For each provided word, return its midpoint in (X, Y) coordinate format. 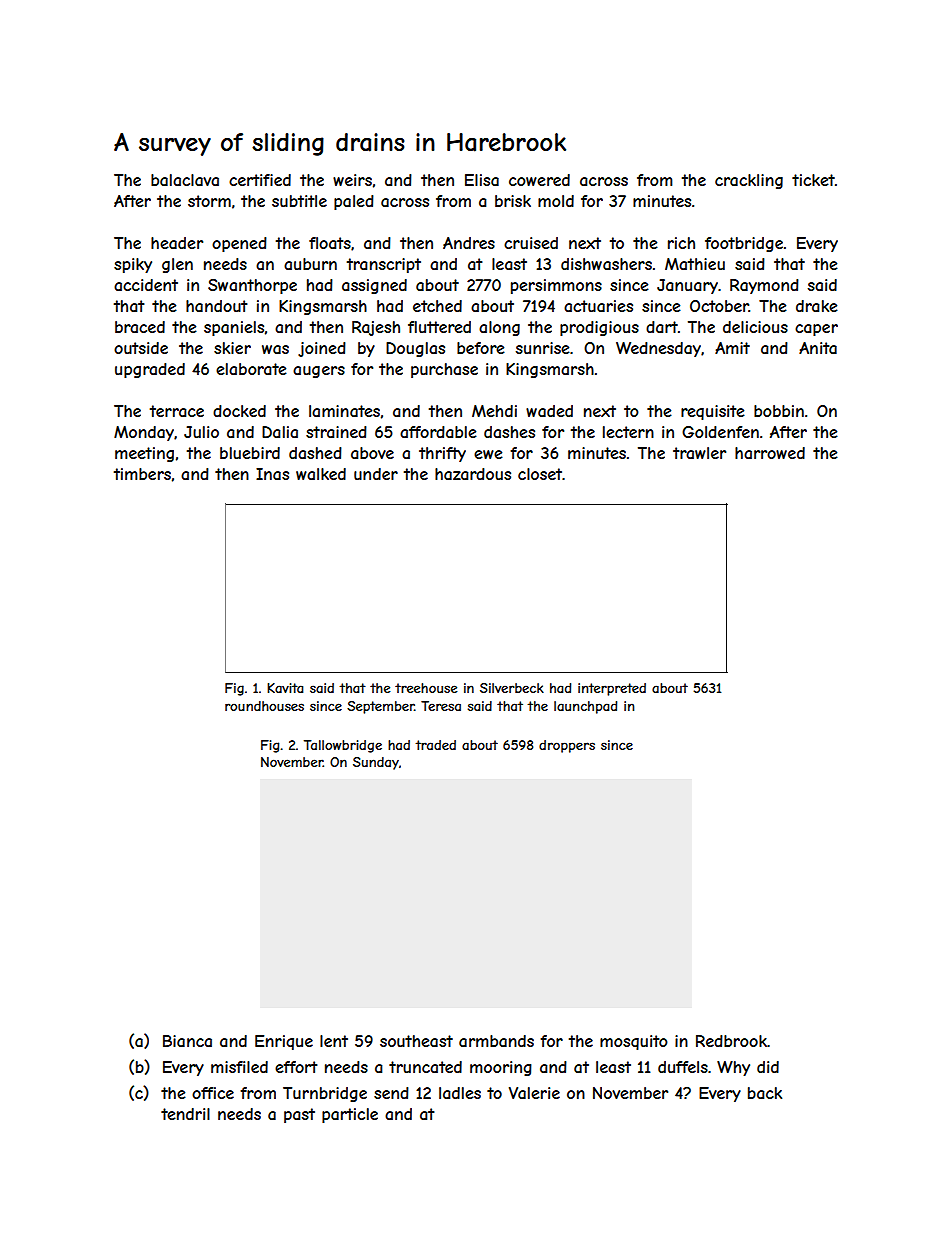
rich (681, 243)
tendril (185, 1114)
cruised (531, 243)
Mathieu (695, 264)
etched (437, 306)
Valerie (534, 1093)
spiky (133, 265)
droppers (567, 746)
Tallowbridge (343, 746)
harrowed (770, 453)
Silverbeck (512, 688)
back (765, 1093)
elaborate (251, 369)
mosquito (634, 1042)
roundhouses (264, 706)
